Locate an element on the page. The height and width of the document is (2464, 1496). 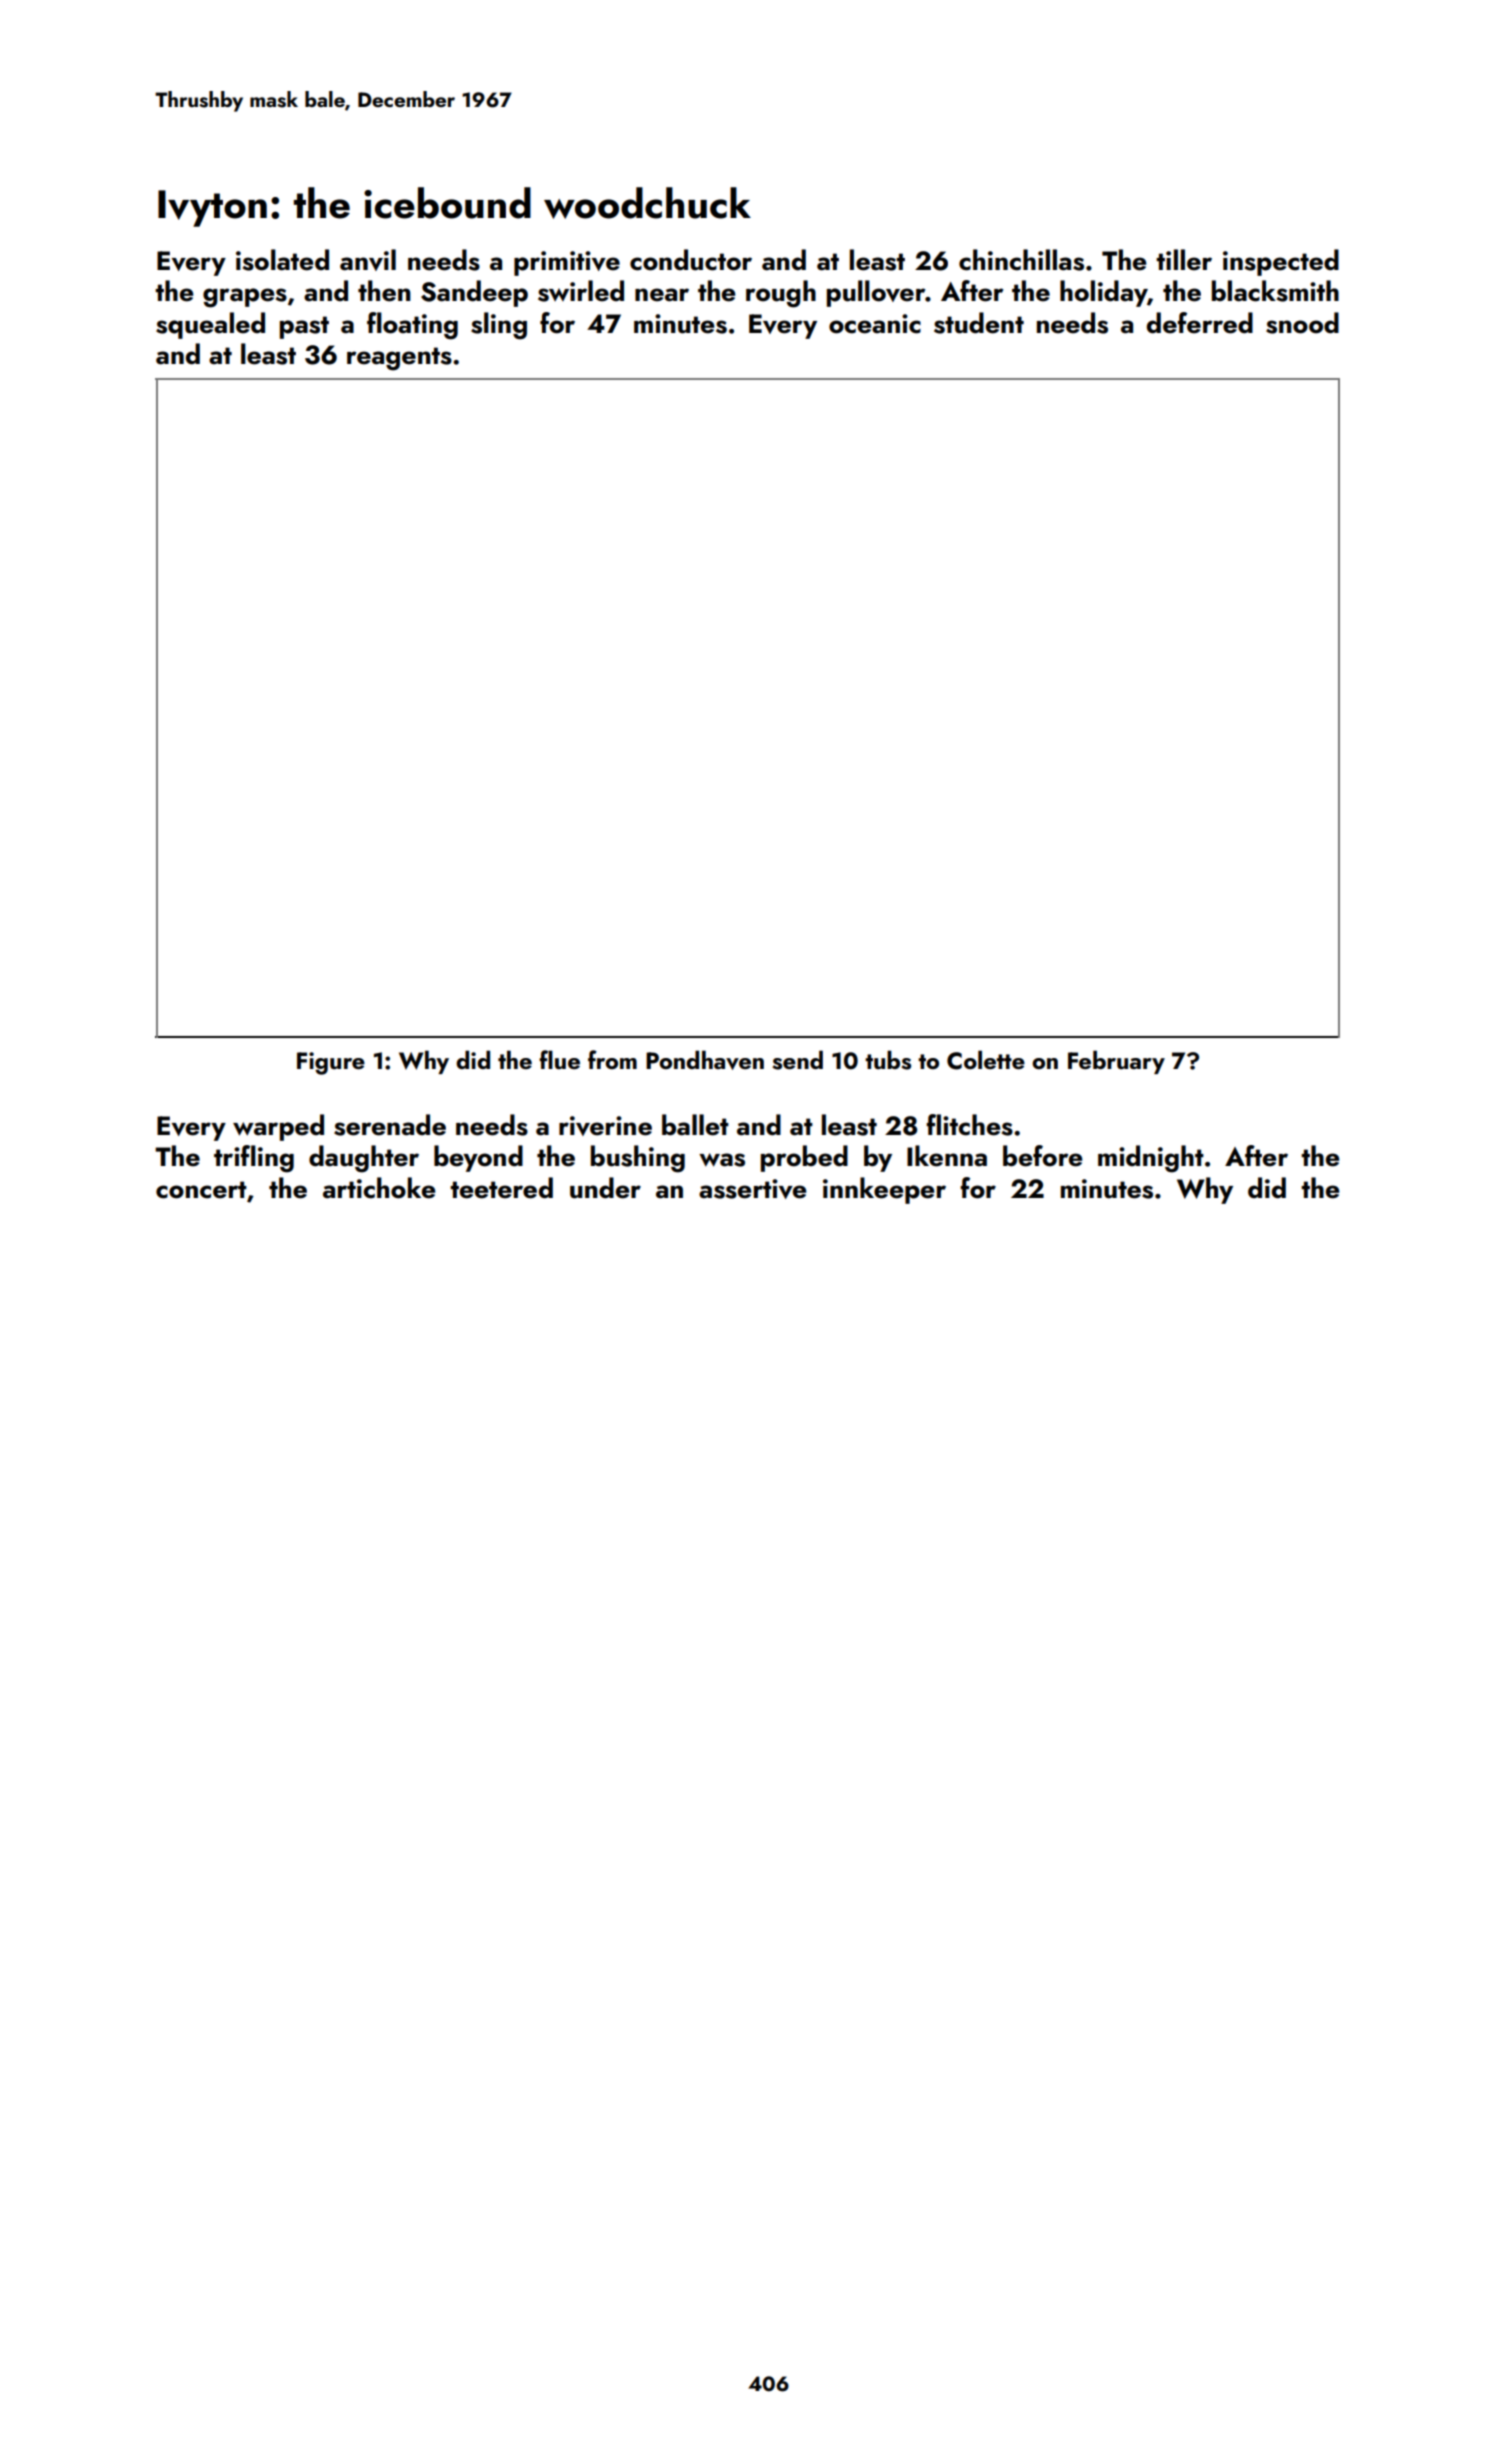
anvil is located at coordinates (368, 260).
